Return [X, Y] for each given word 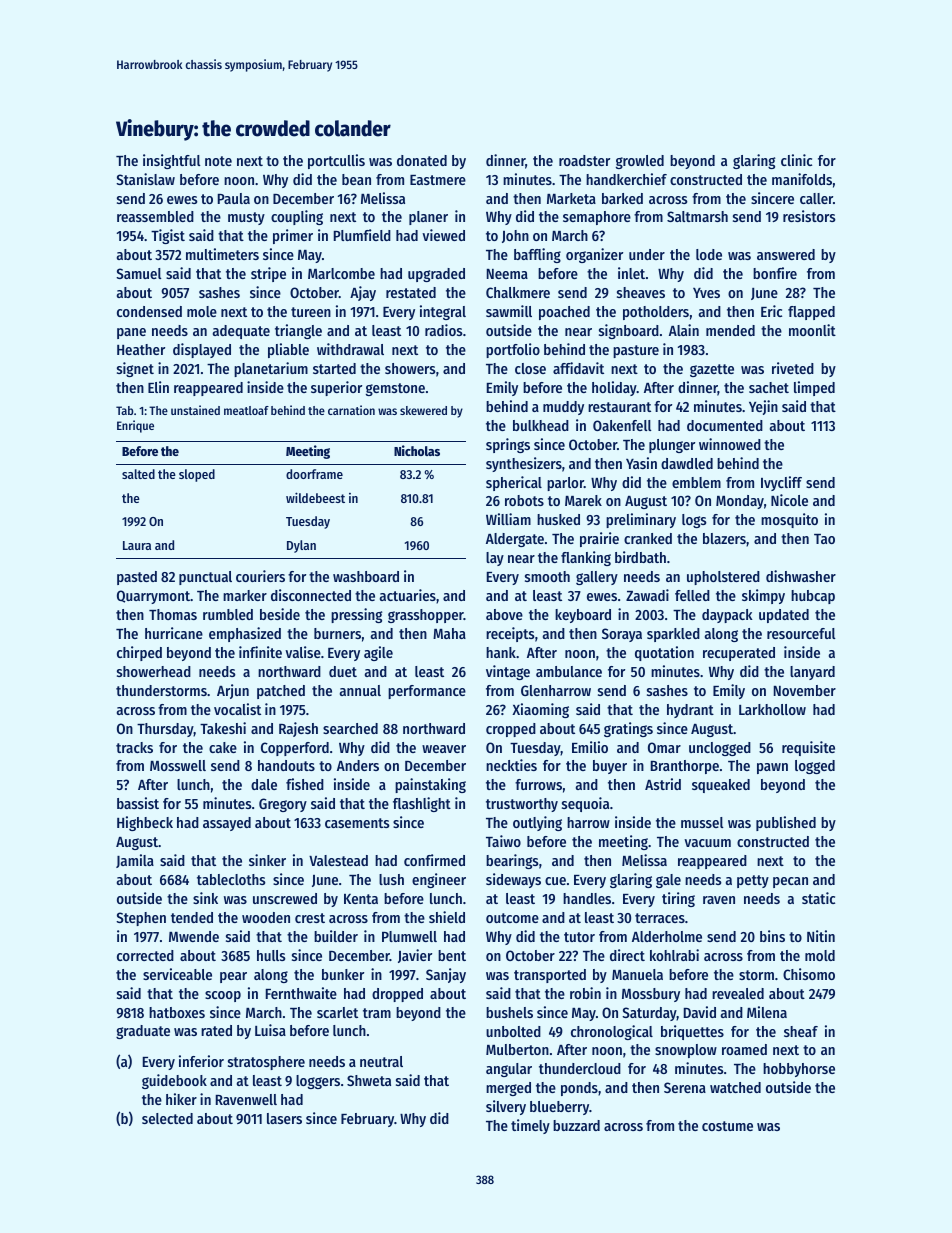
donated [422, 160]
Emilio [590, 747]
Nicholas [417, 450]
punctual [205, 578]
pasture [636, 351]
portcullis [336, 161]
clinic [796, 160]
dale [264, 784]
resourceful [801, 633]
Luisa [270, 1030]
